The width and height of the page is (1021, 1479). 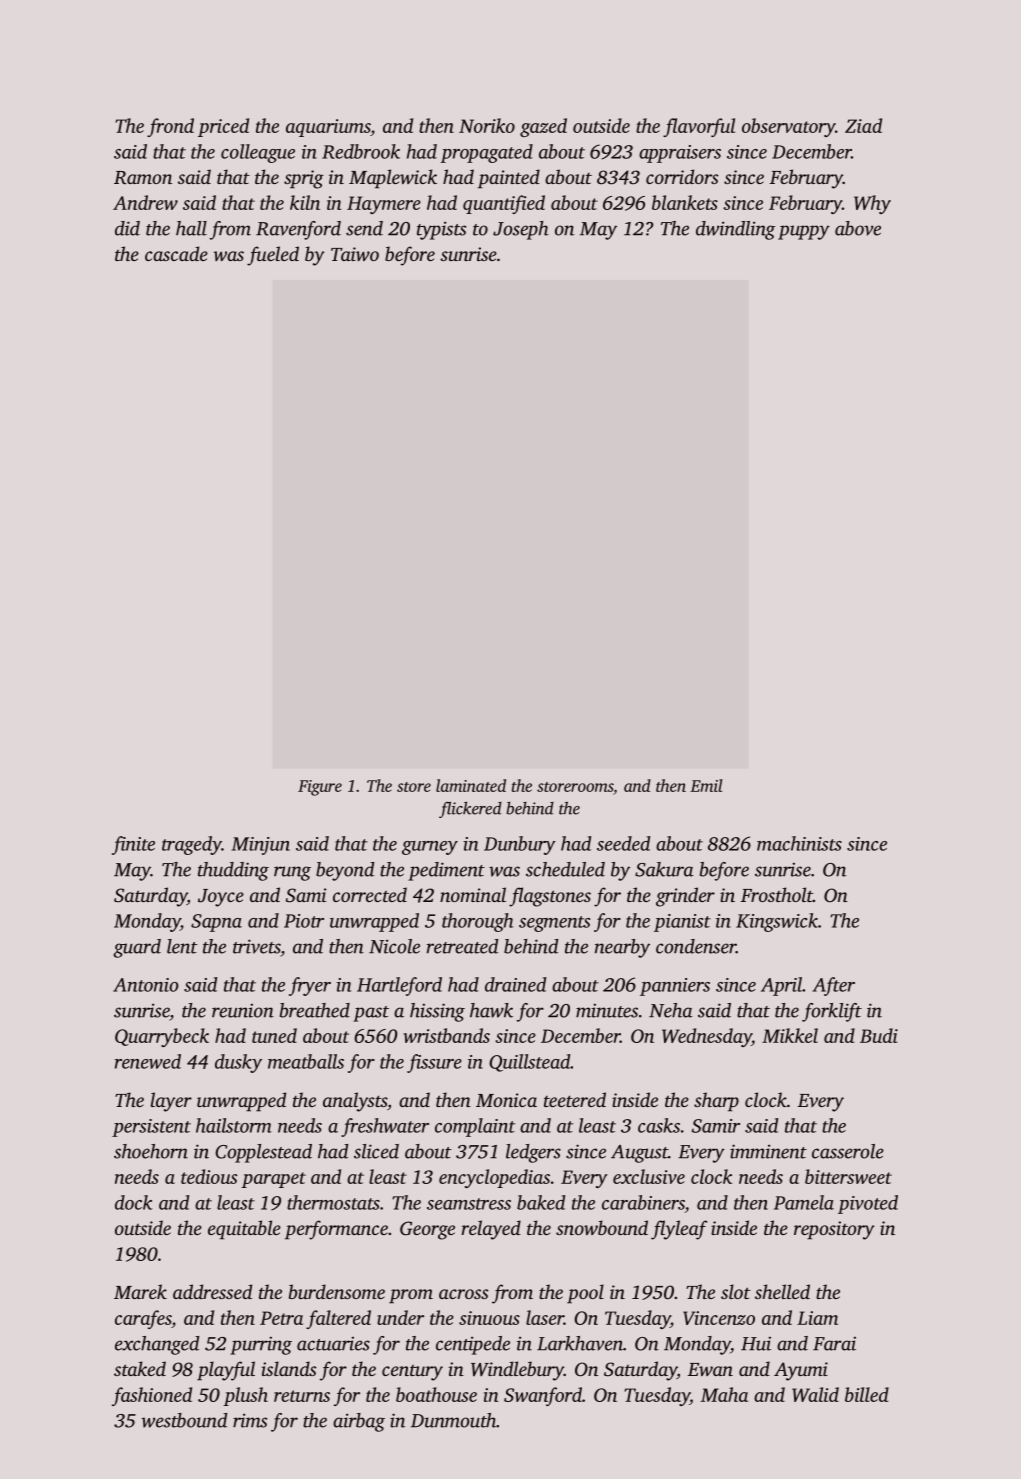 I want to click on laminated, so click(x=471, y=785).
